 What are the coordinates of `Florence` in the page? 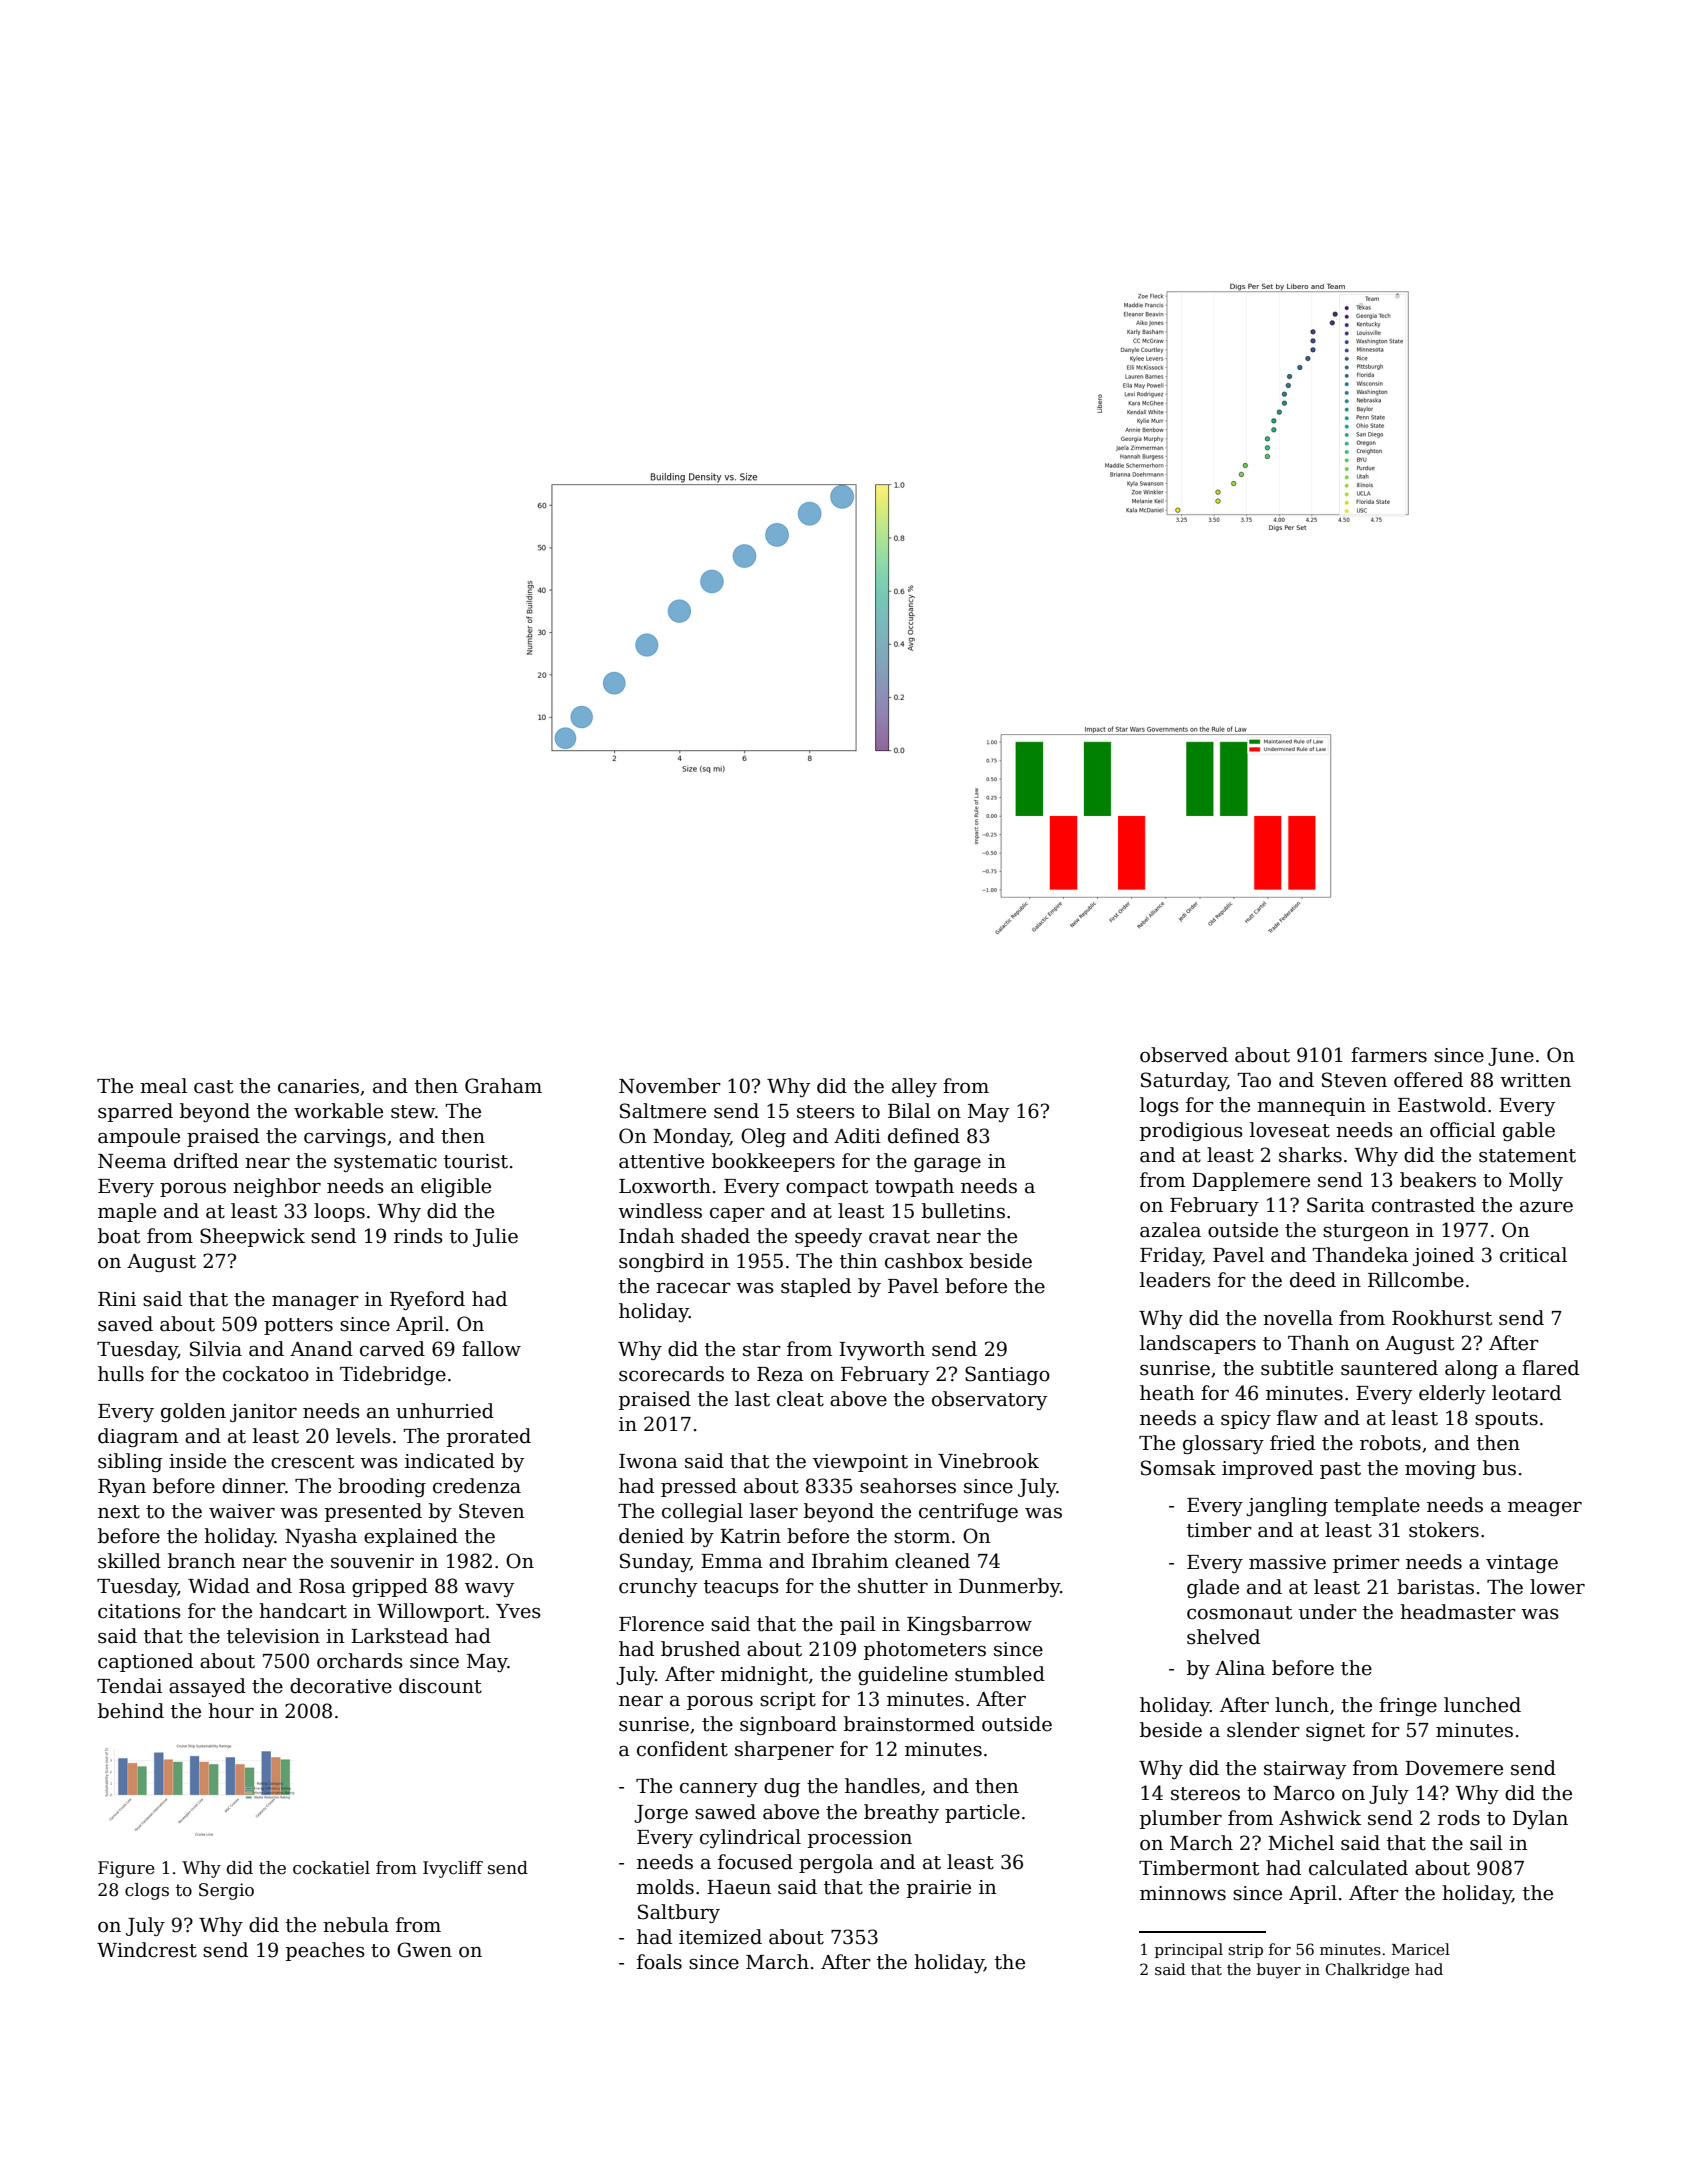 It's located at (661, 1624).
